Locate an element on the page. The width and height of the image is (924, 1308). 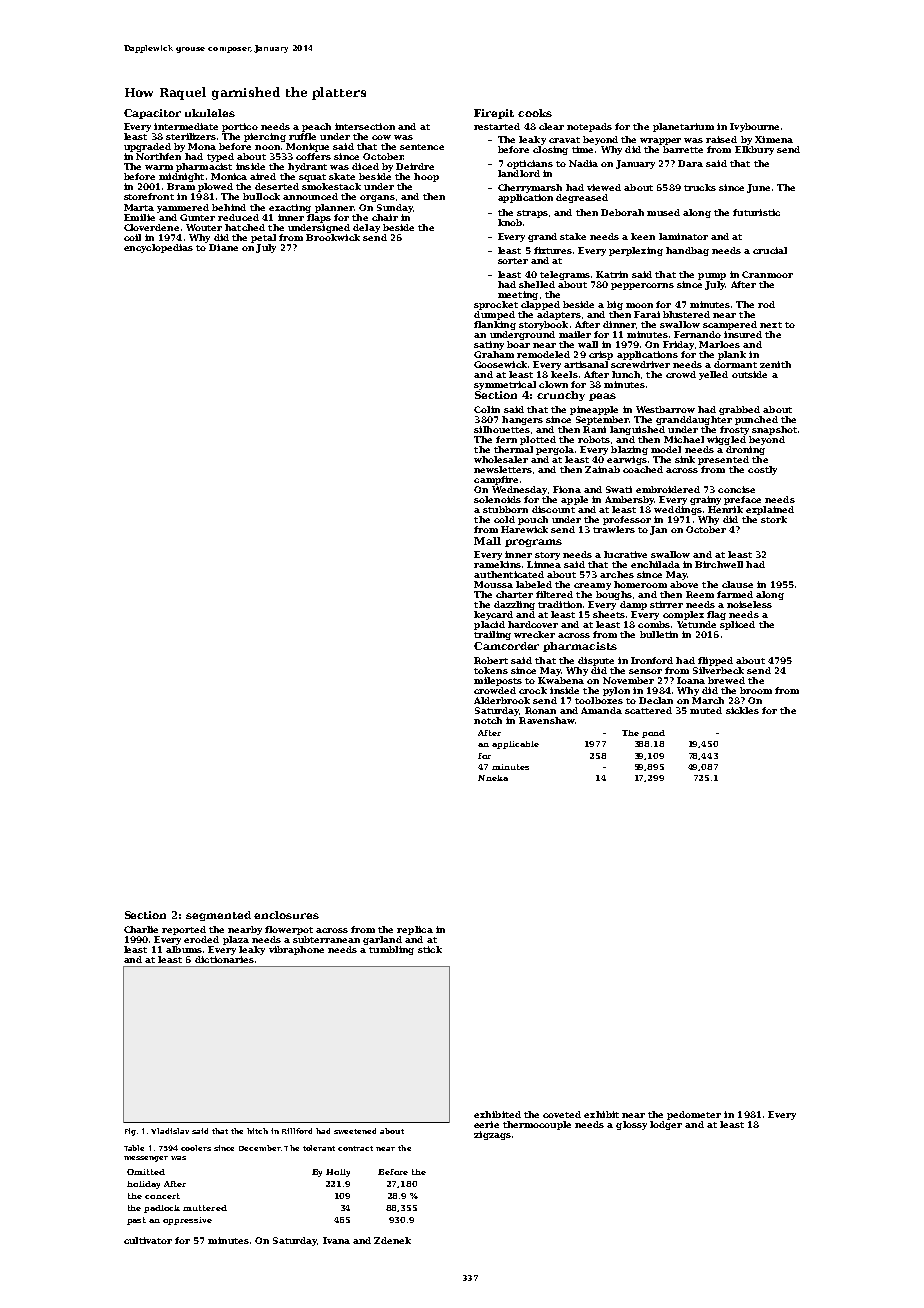
Ivybourne is located at coordinates (754, 127).
